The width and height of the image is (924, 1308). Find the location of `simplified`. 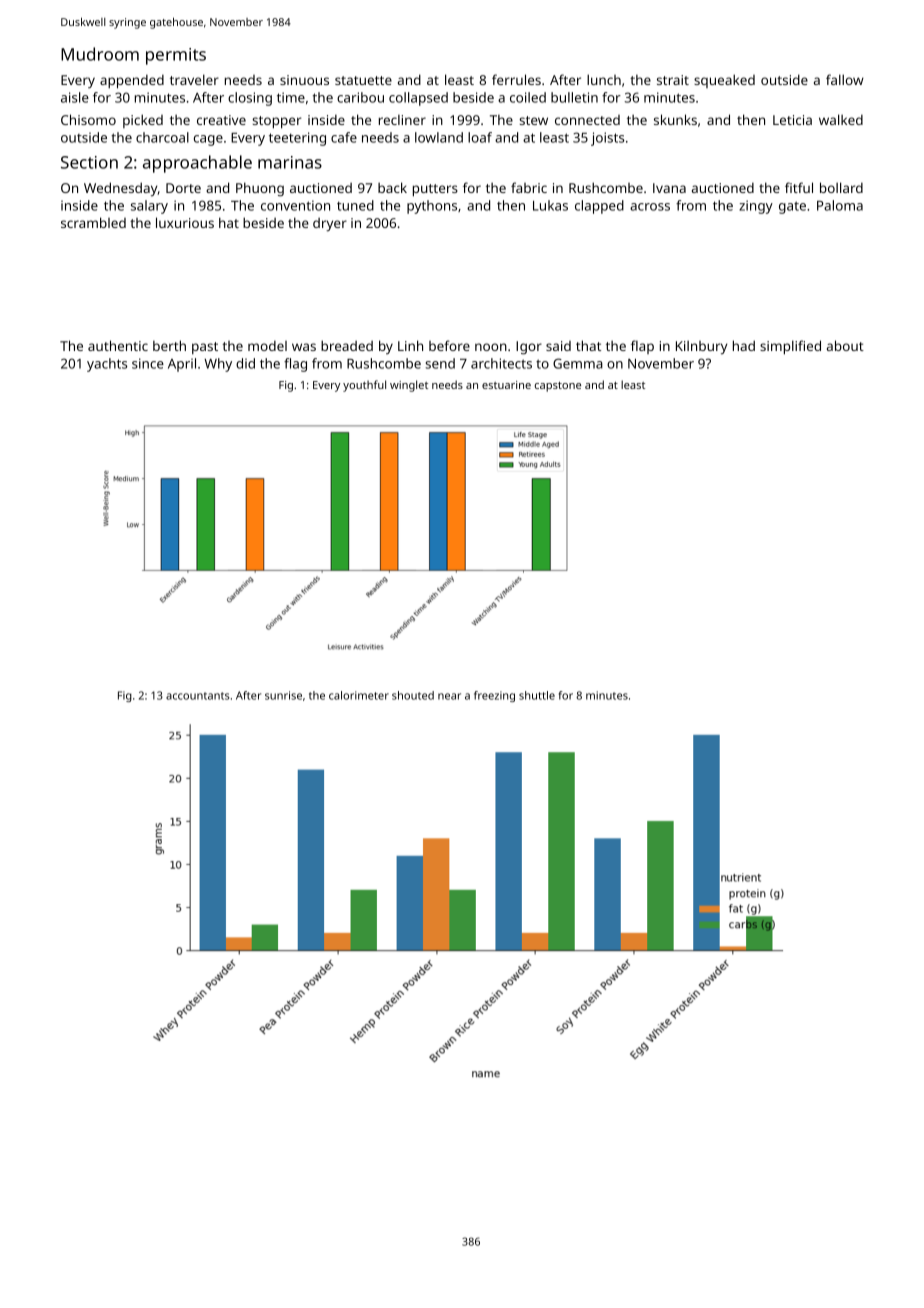

simplified is located at coordinates (790, 347).
